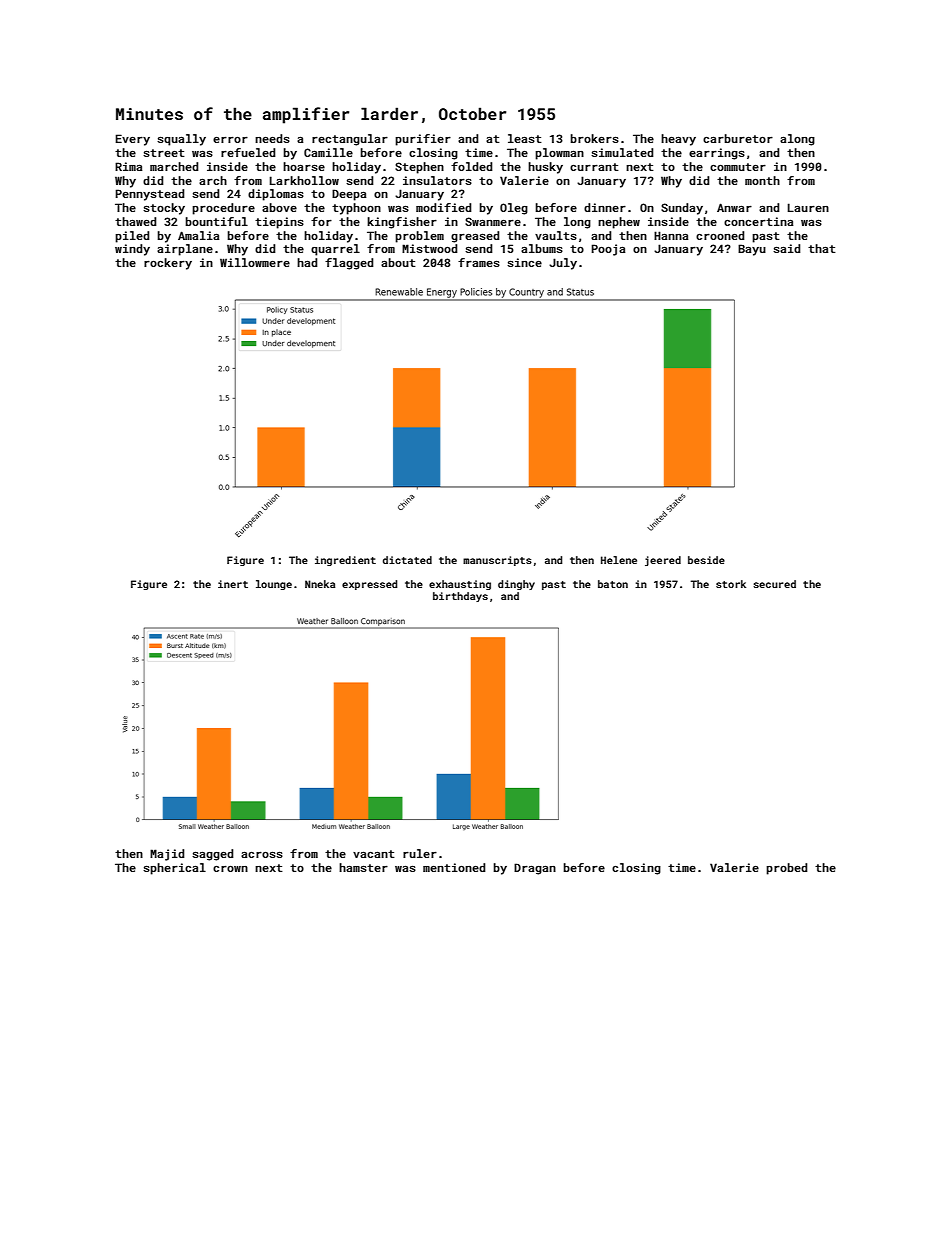 This image has height=1233, width=952. What do you see at coordinates (167, 855) in the image?
I see `Majid` at bounding box center [167, 855].
